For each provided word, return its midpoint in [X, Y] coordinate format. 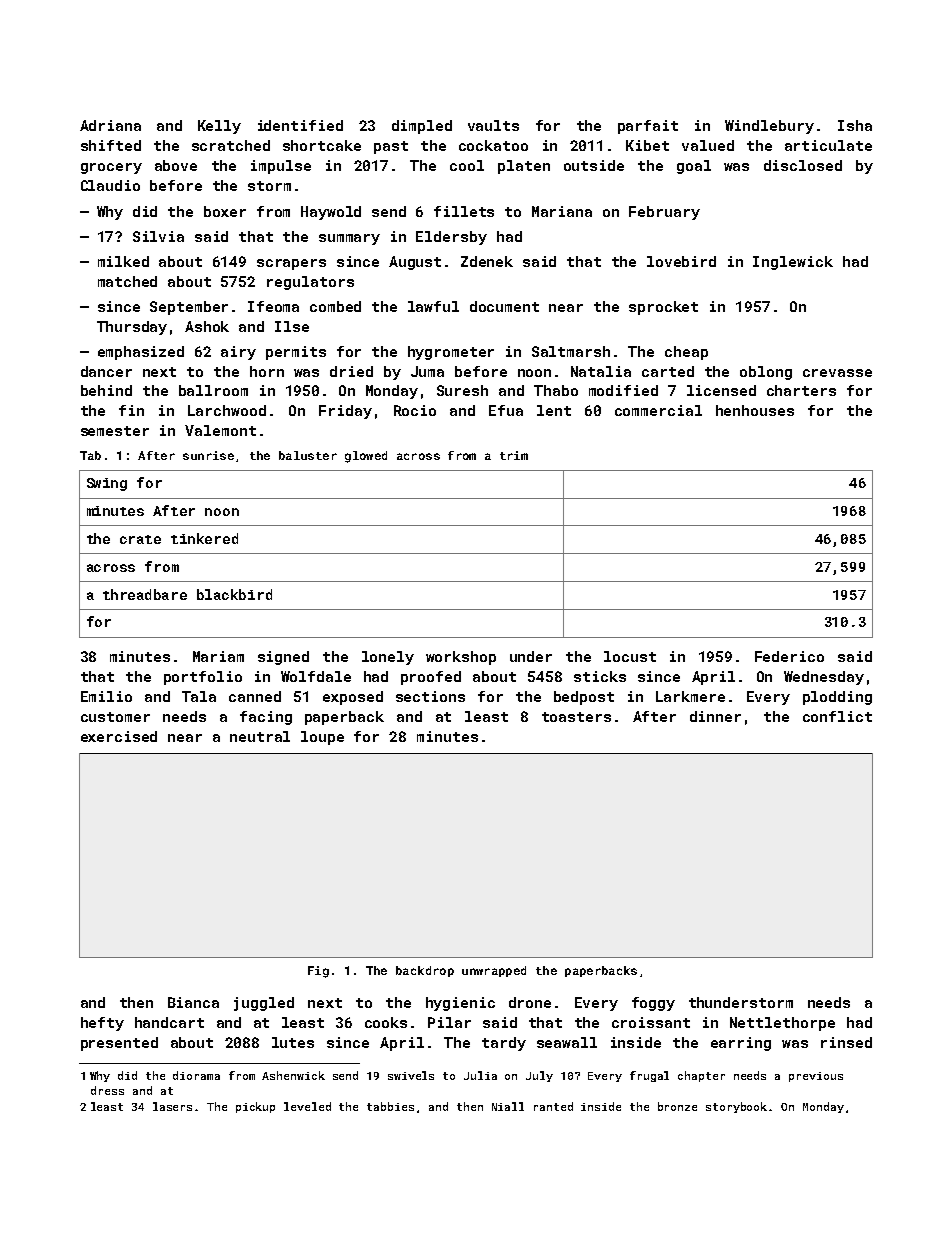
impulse [281, 167]
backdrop [425, 971]
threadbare [145, 594]
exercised [119, 736]
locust [630, 656]
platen [524, 167]
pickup [255, 1107]
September [189, 308]
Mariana [562, 211]
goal [694, 167]
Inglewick [793, 263]
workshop [461, 658]
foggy [653, 1004]
